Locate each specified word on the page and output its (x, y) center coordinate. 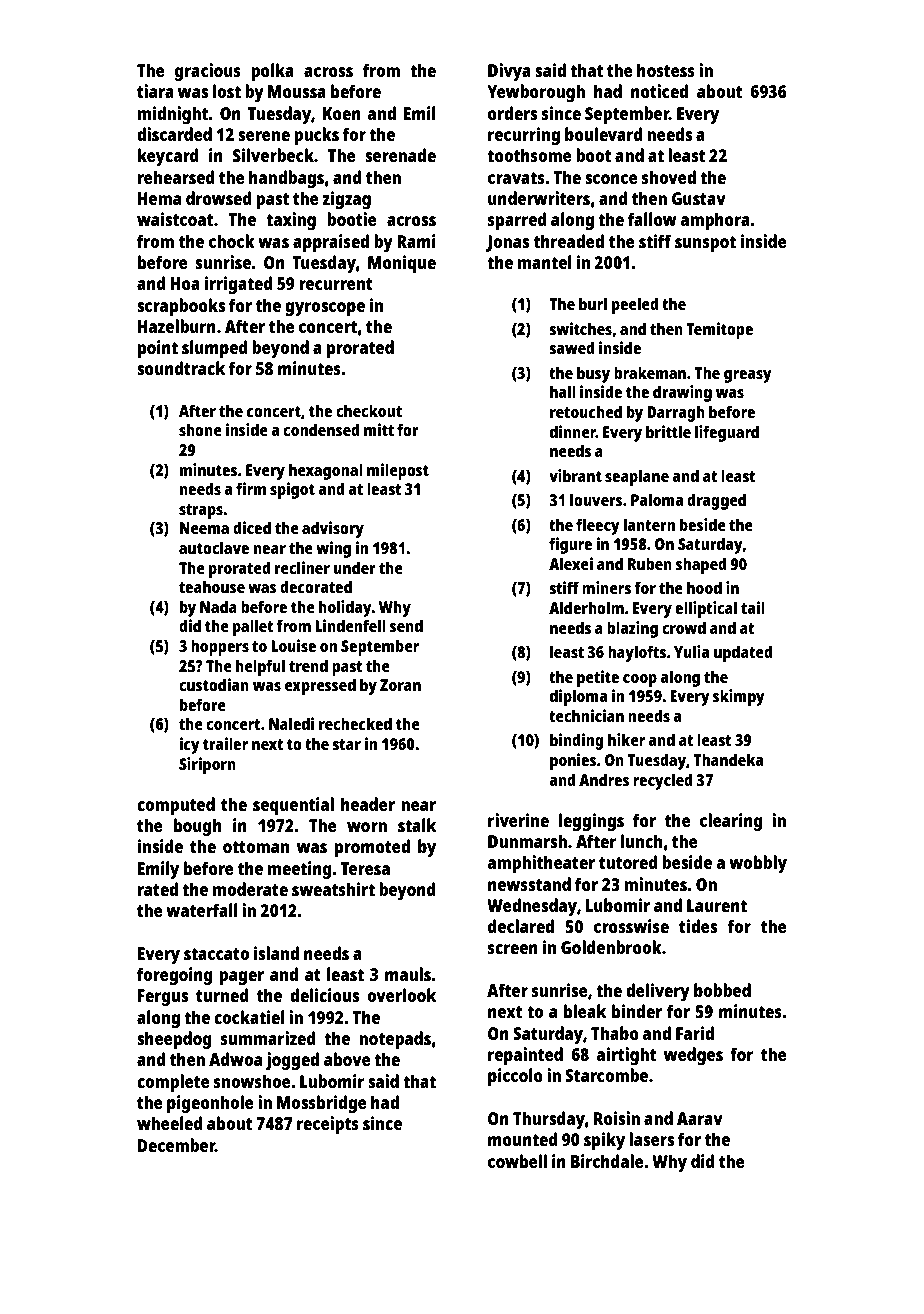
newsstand (529, 884)
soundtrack (181, 368)
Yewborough (536, 93)
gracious (208, 72)
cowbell (517, 1161)
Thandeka (728, 759)
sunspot (705, 244)
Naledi (291, 723)
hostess (666, 70)
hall (563, 391)
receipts (328, 1125)
